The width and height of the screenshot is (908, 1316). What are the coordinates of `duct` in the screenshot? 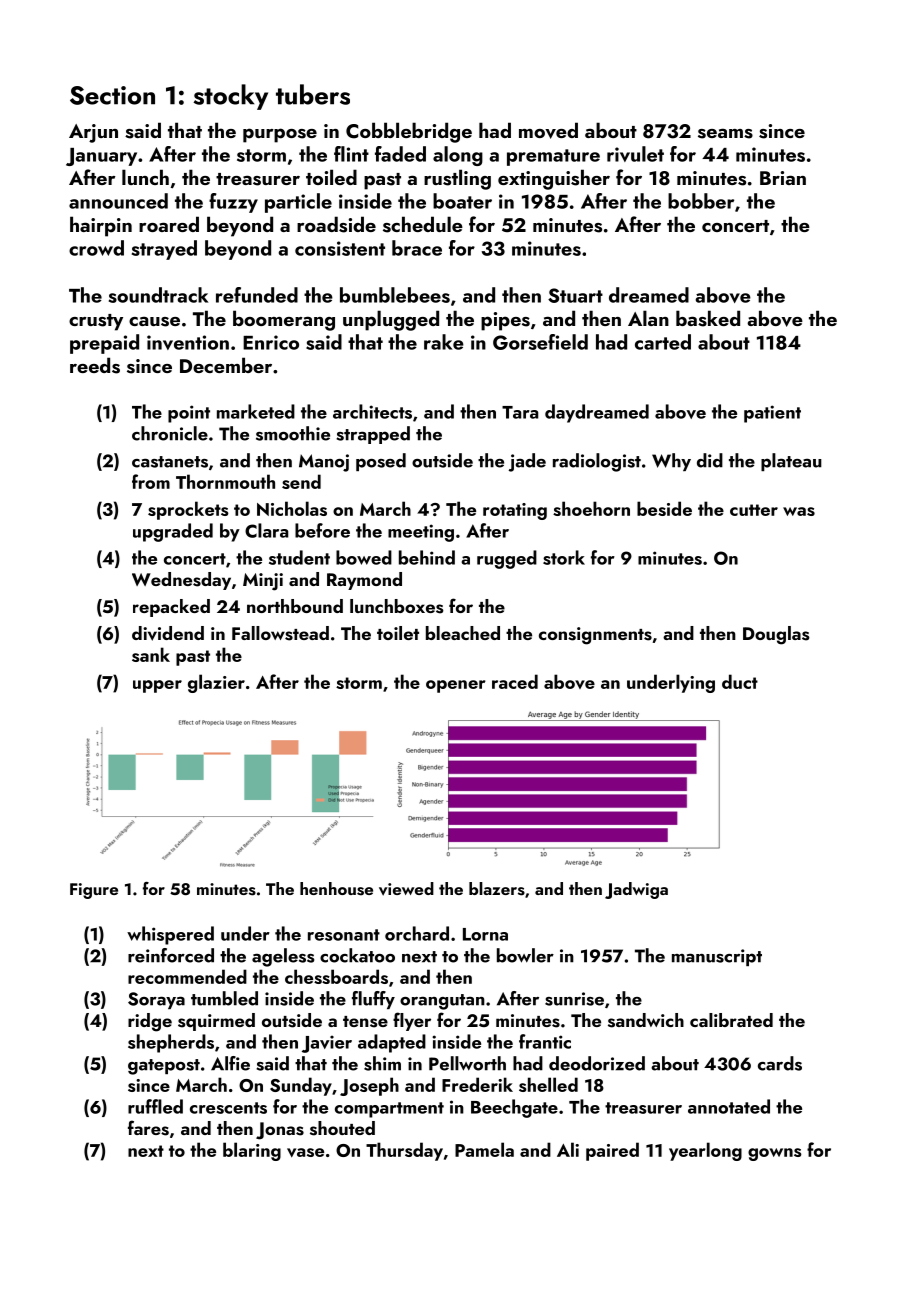 It's located at (740, 681).
